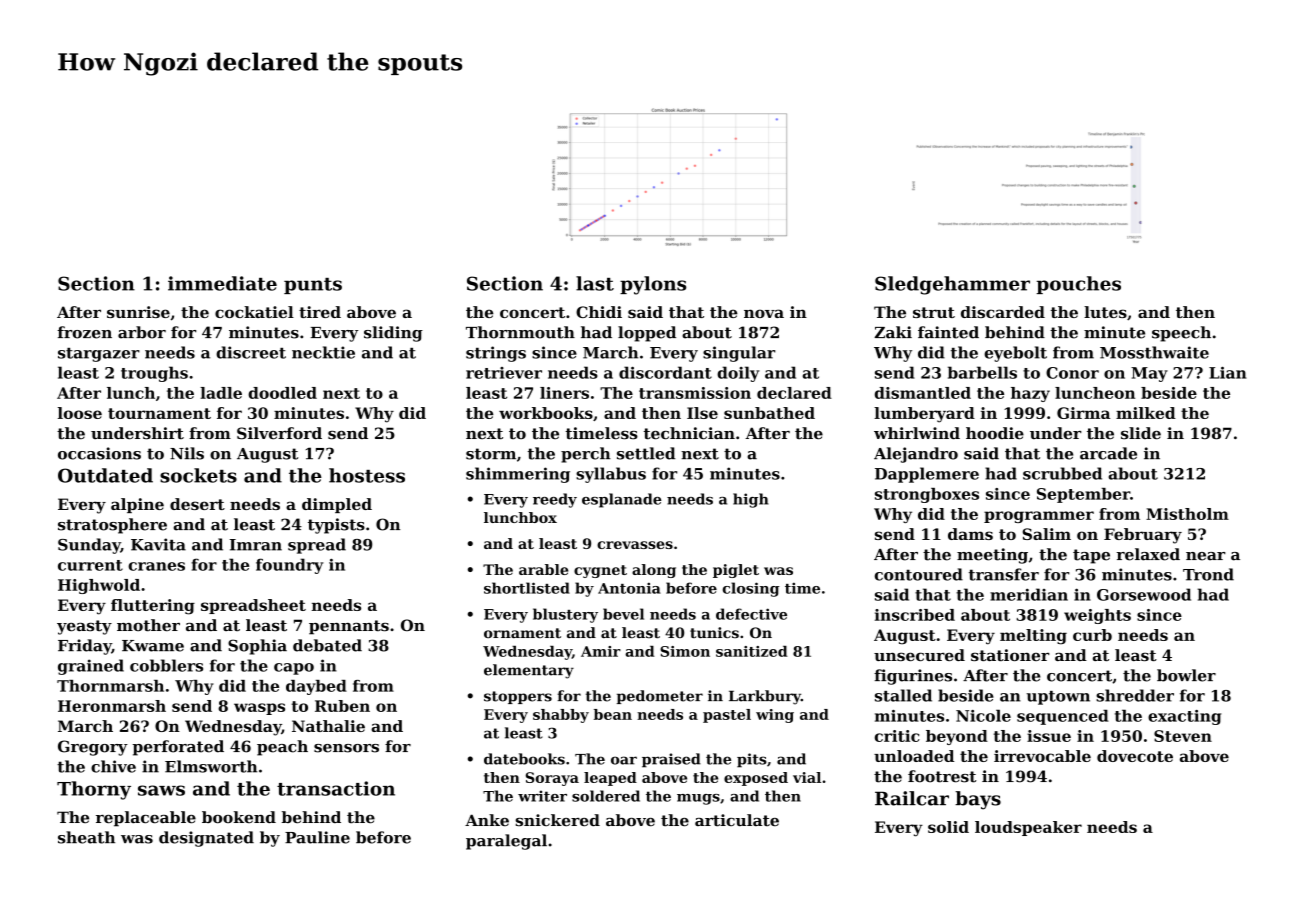  What do you see at coordinates (739, 354) in the screenshot?
I see `singular` at bounding box center [739, 354].
